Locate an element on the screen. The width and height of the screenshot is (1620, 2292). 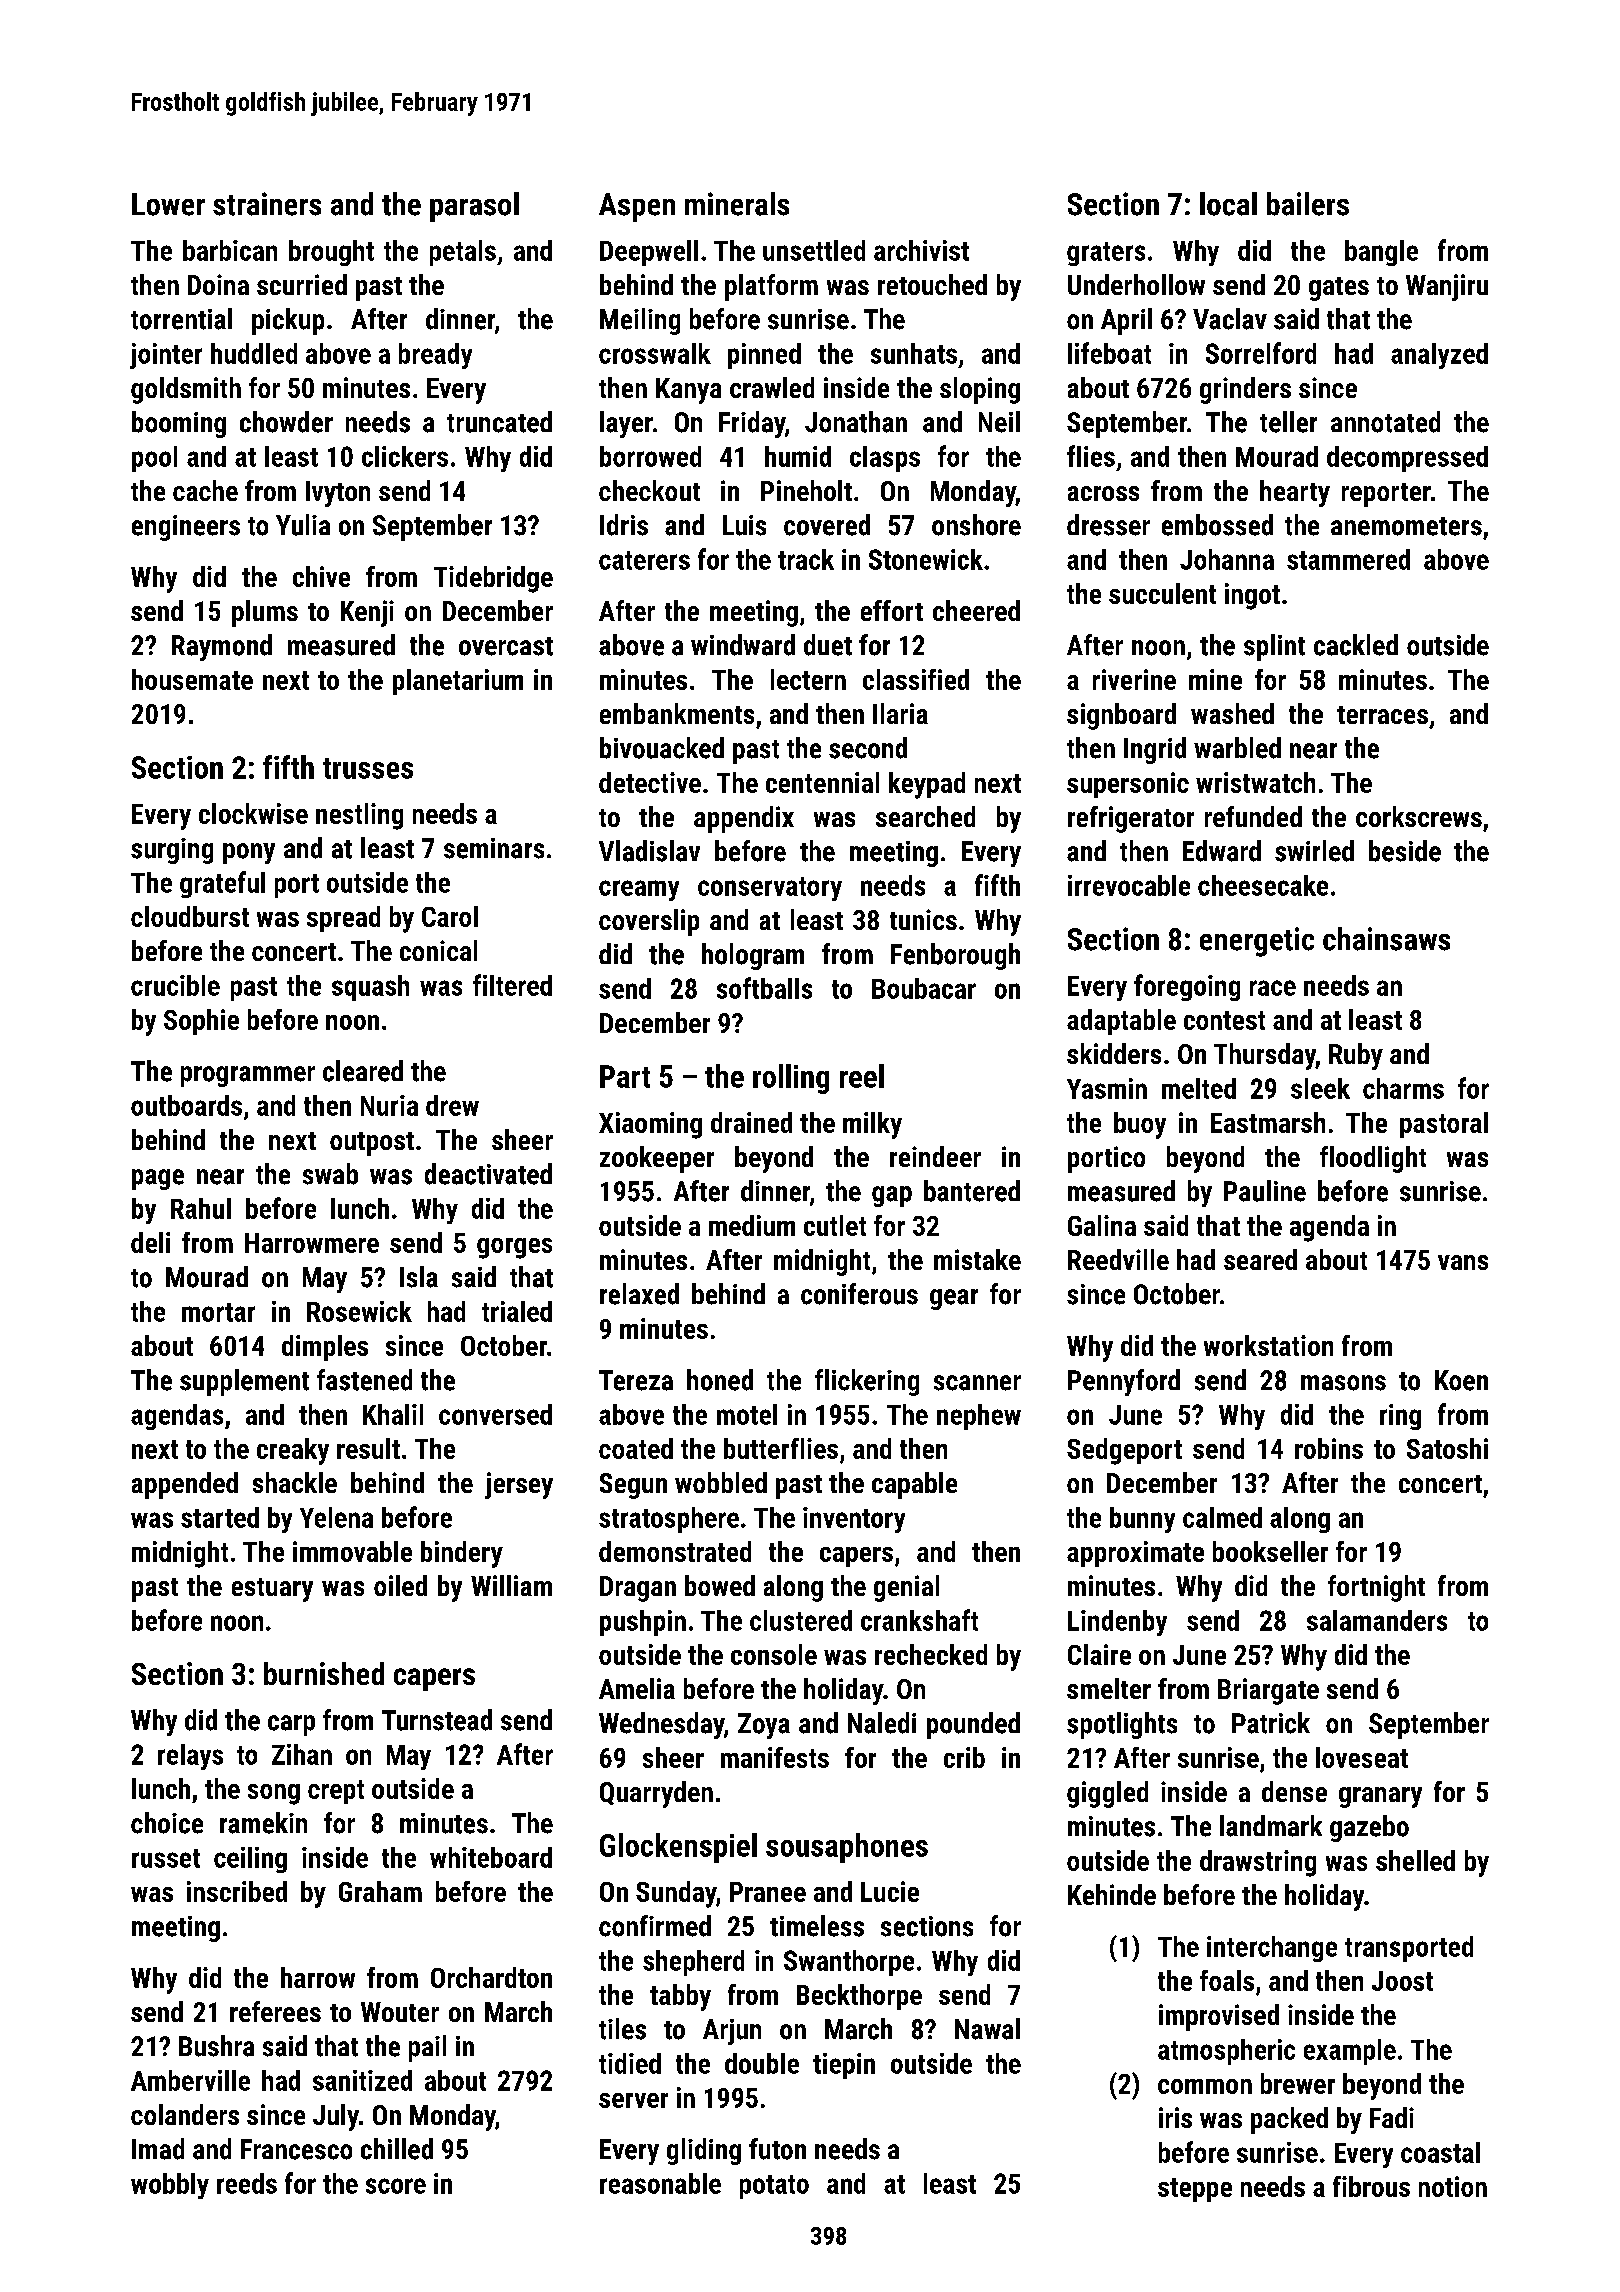
notion is located at coordinates (1453, 2186).
